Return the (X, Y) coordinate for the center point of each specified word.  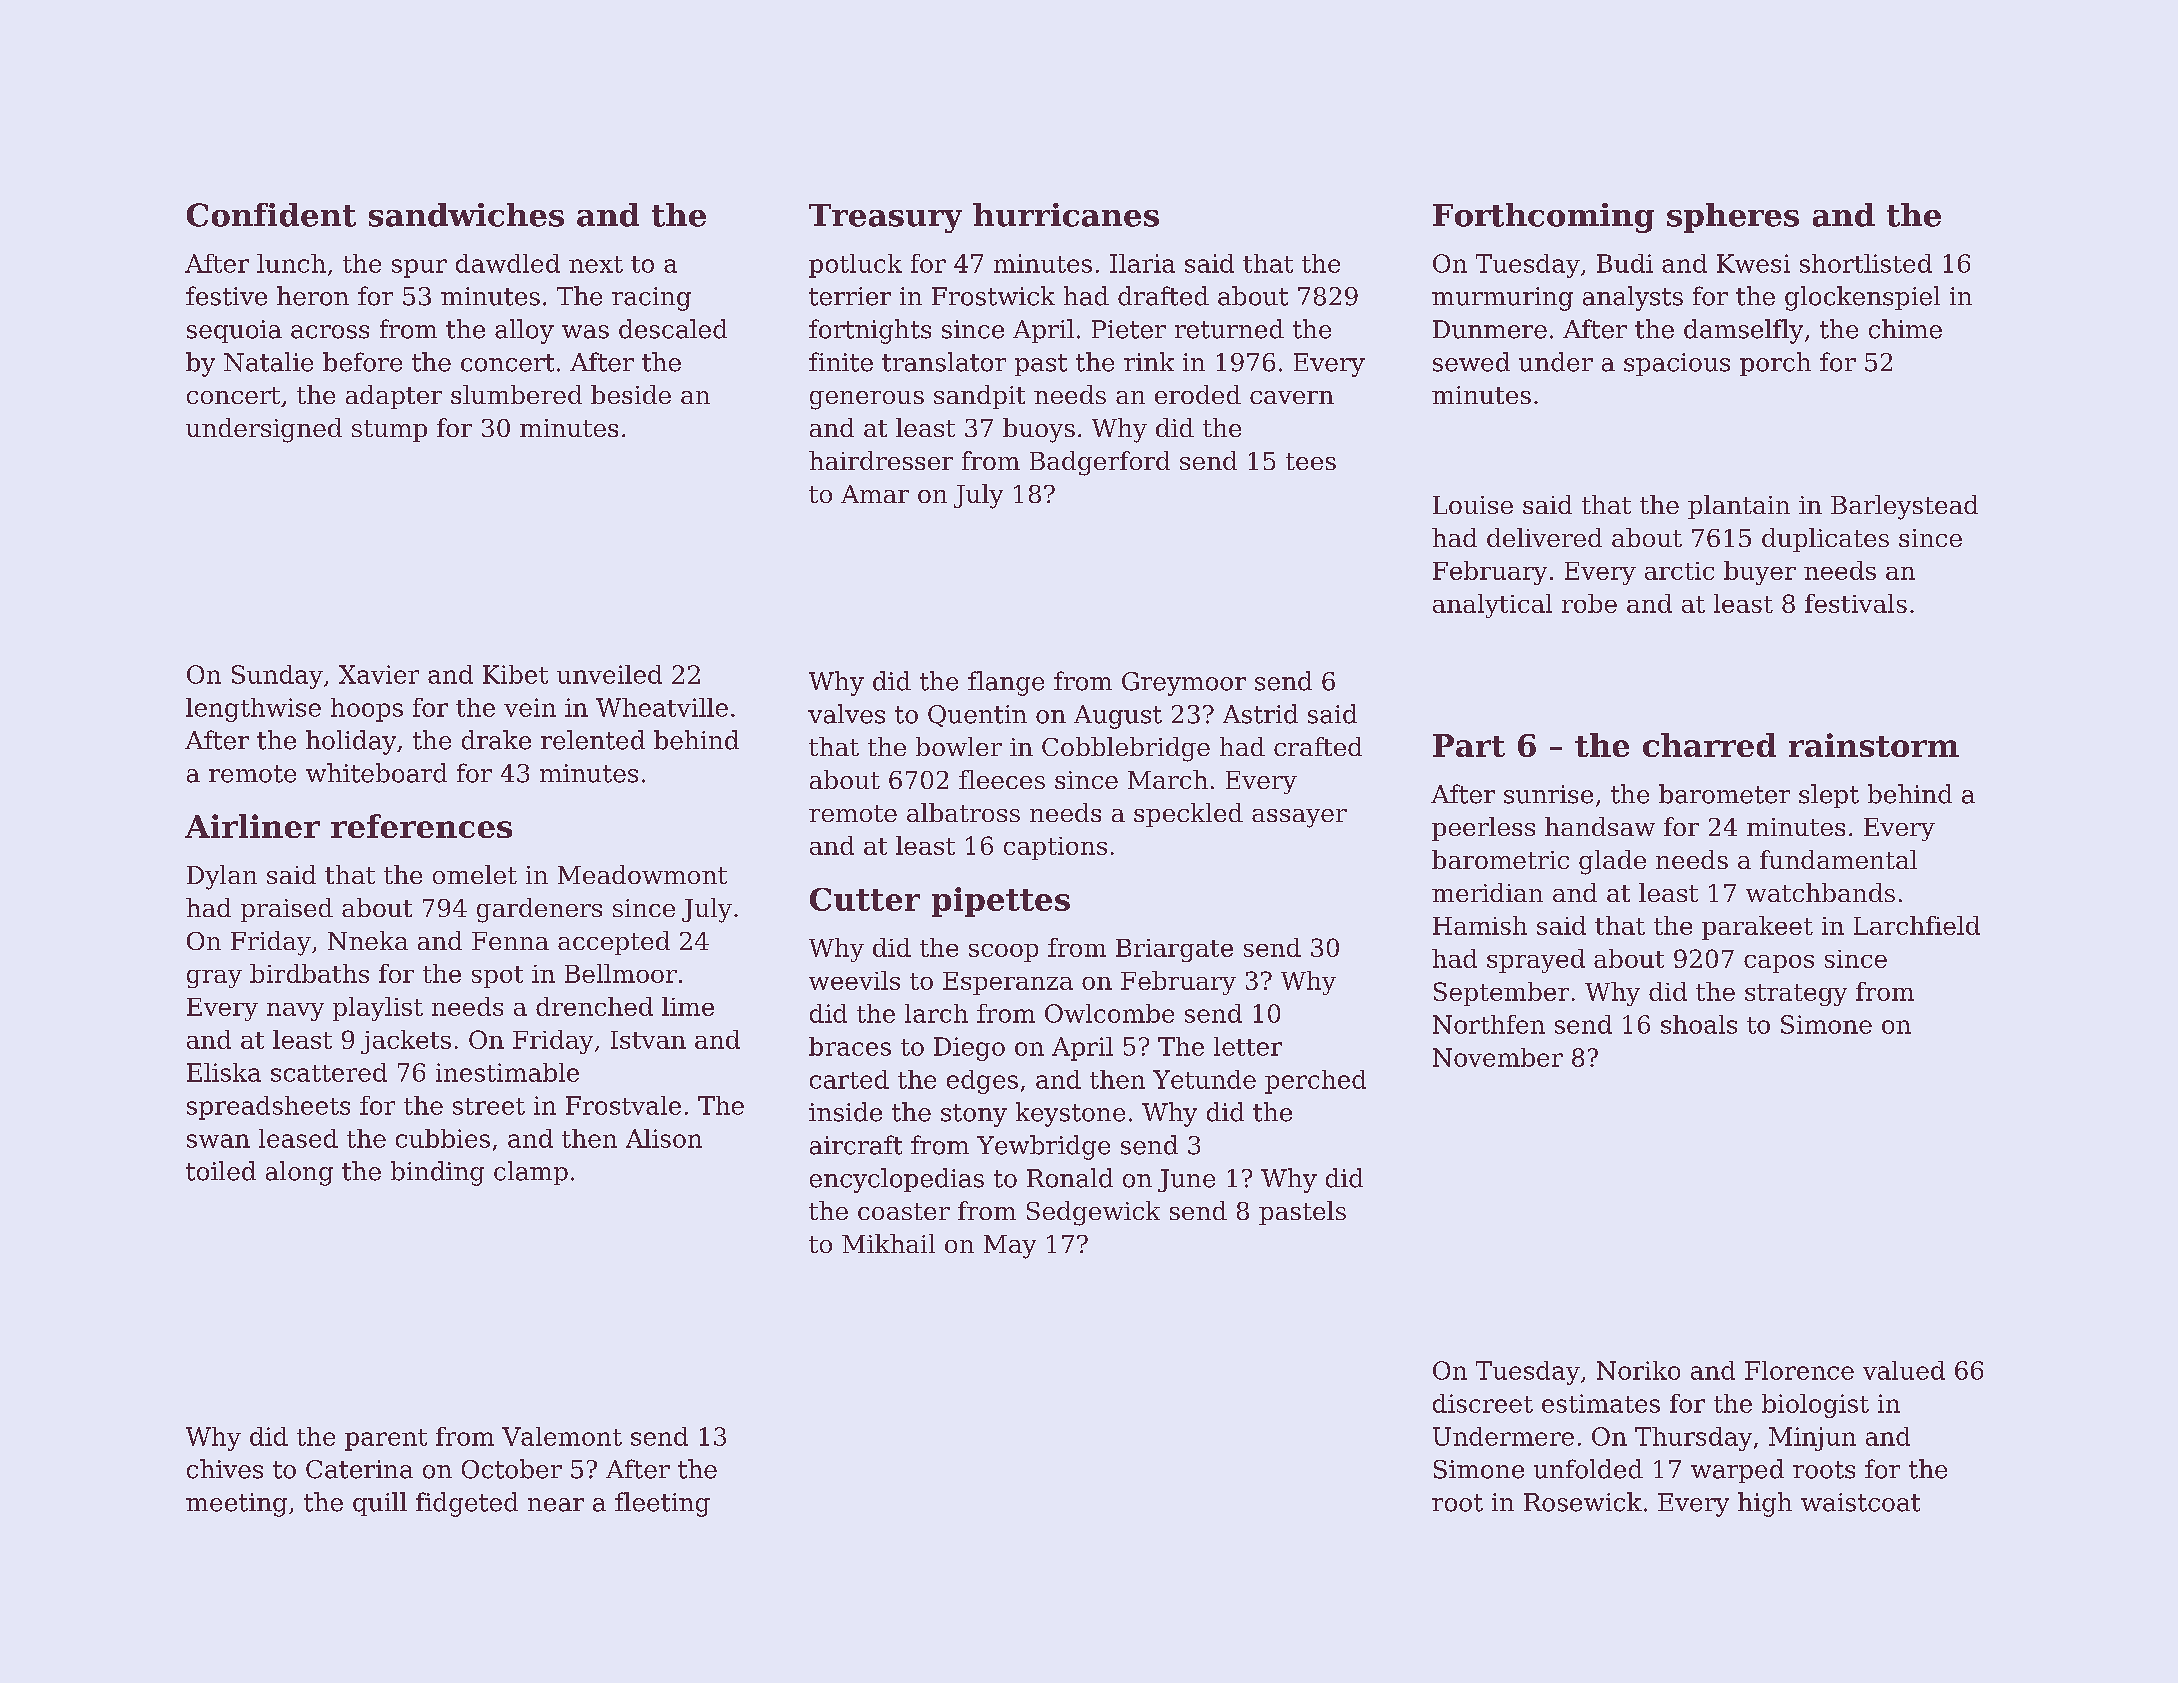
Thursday (1693, 1439)
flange (1006, 683)
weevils (854, 980)
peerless (1483, 829)
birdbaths (309, 973)
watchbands (1820, 892)
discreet (1483, 1403)
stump (389, 431)
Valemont (562, 1436)
